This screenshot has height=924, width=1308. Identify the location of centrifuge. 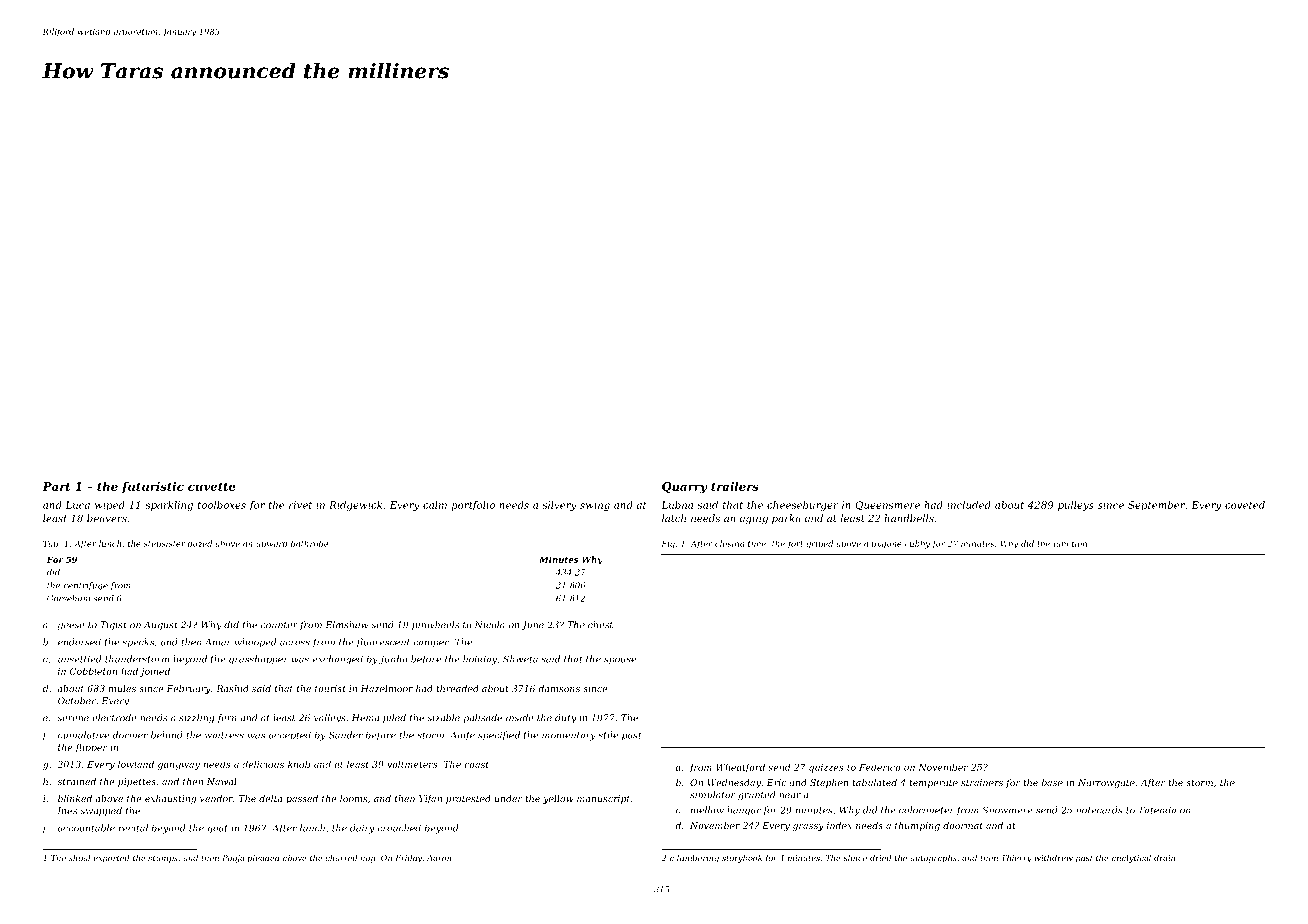
(85, 586).
